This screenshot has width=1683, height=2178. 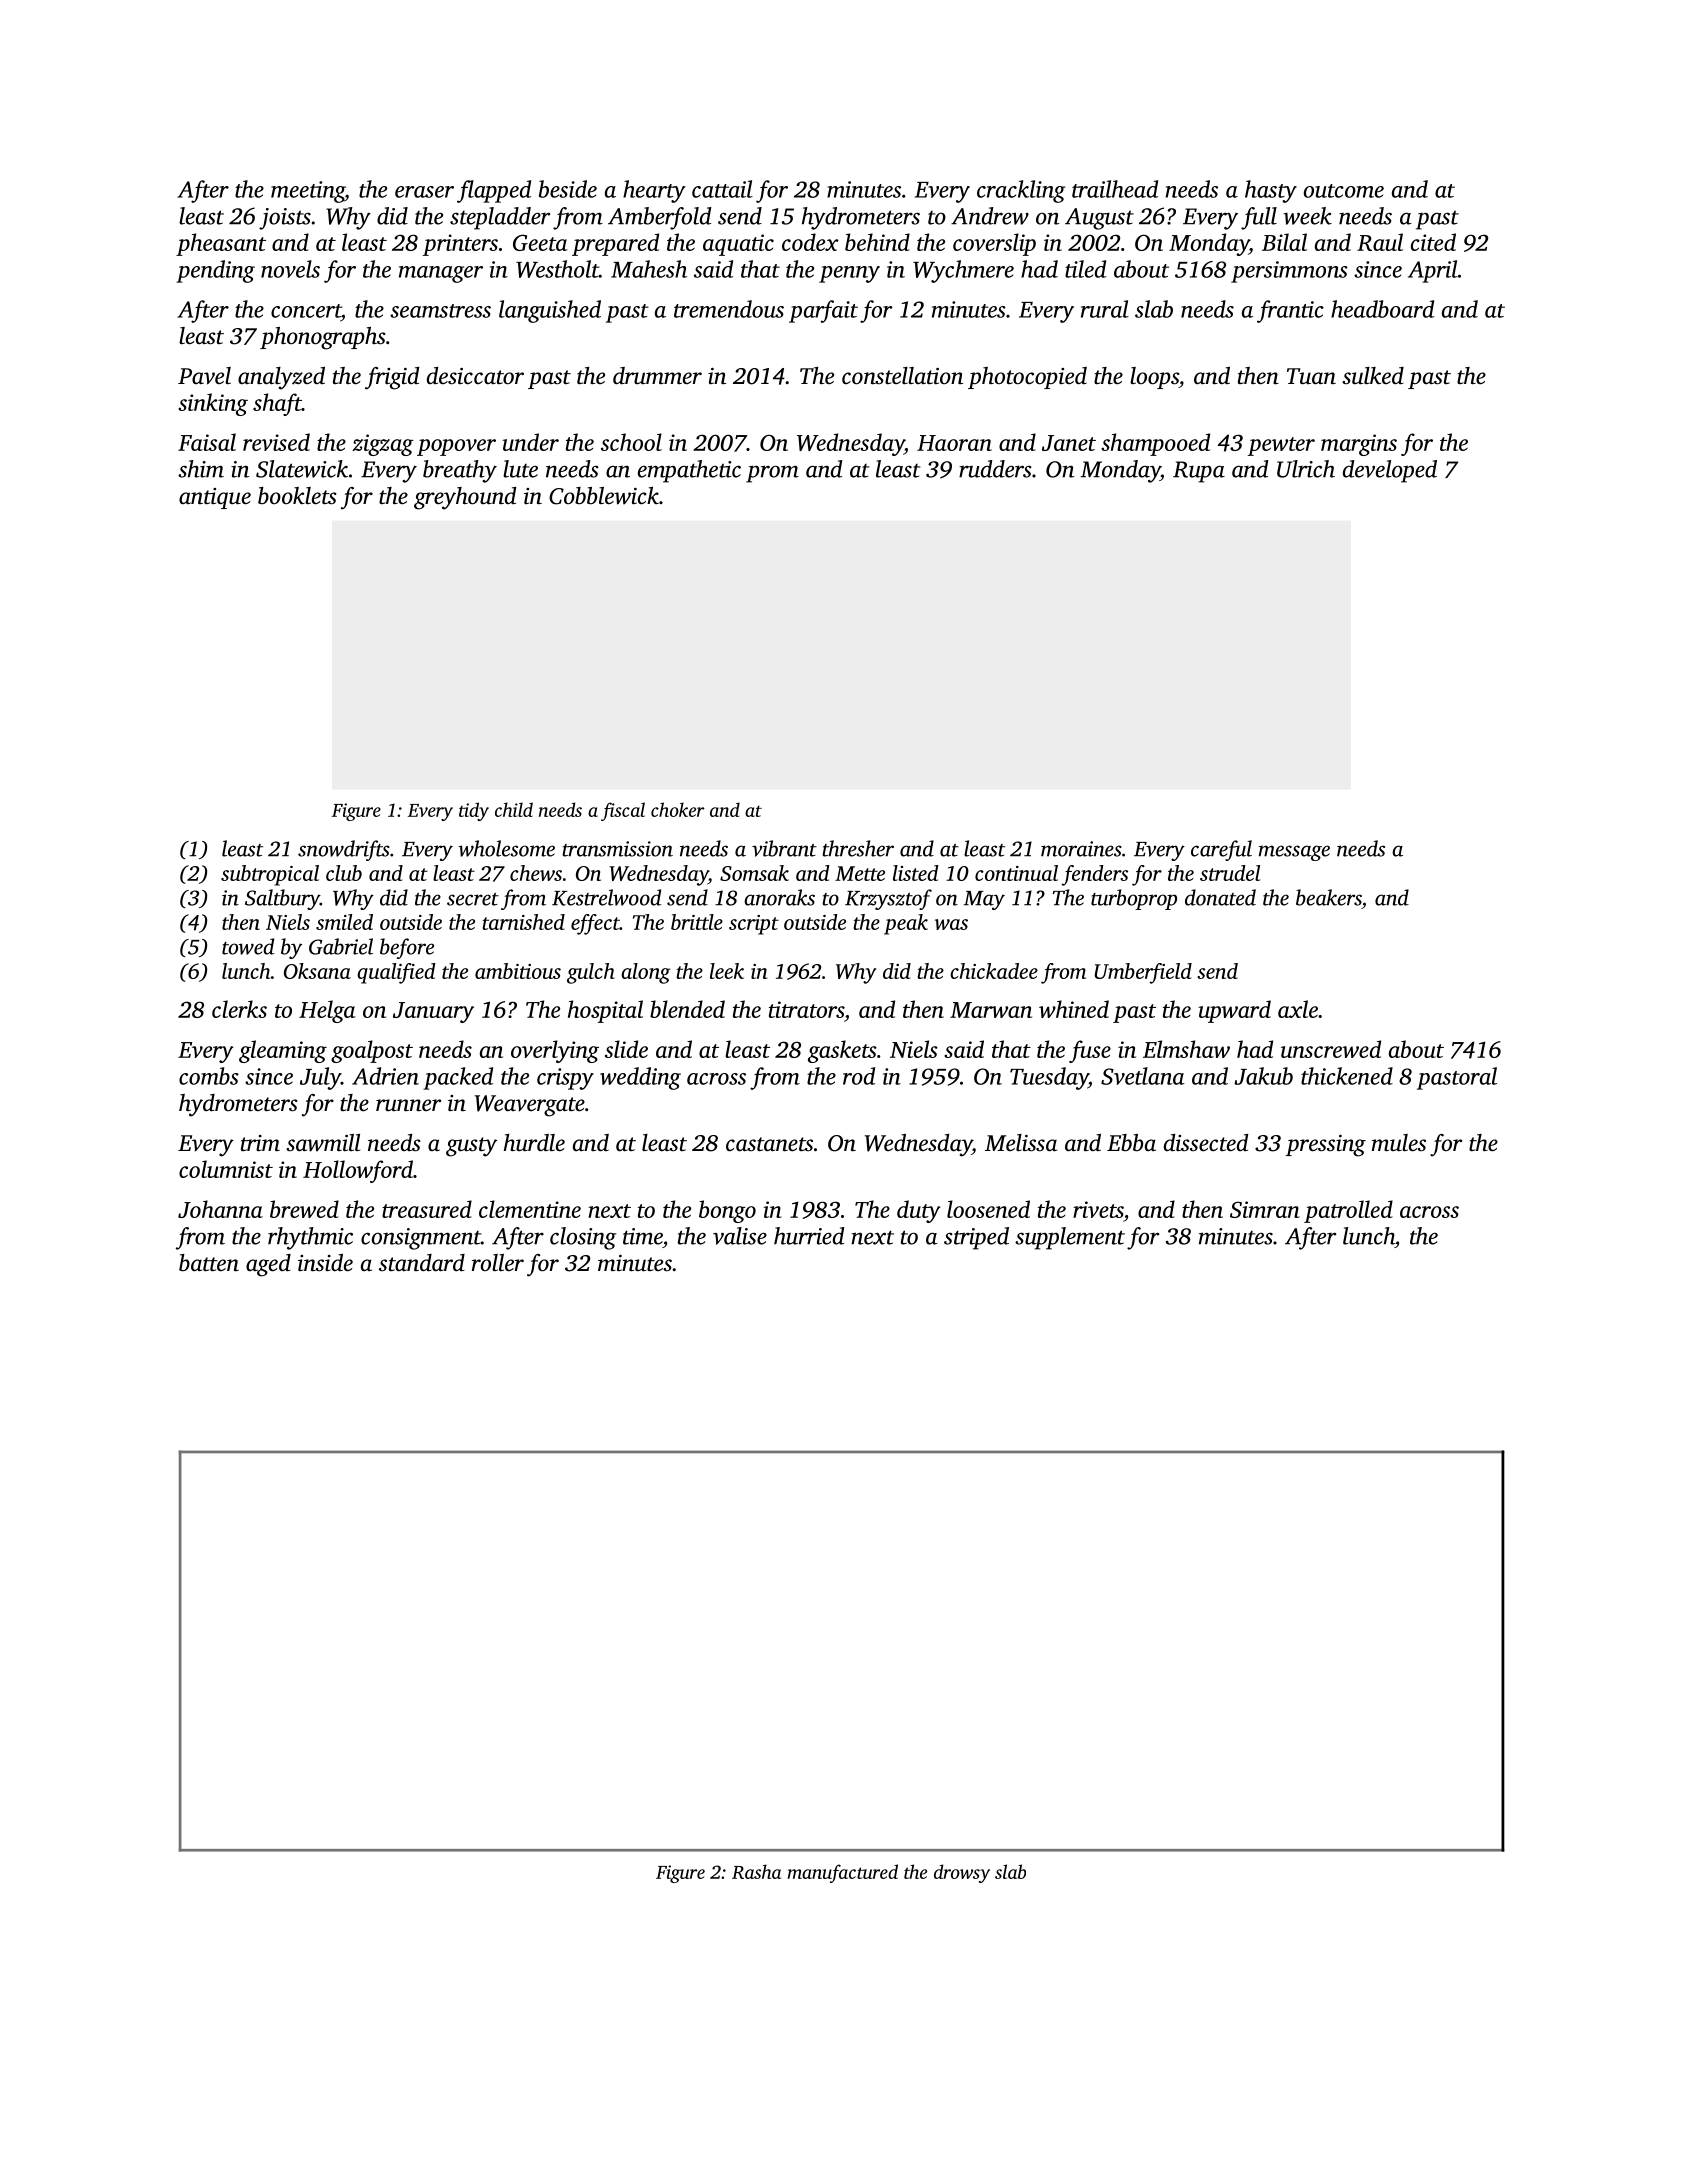 What do you see at coordinates (1105, 309) in the screenshot?
I see `rural` at bounding box center [1105, 309].
